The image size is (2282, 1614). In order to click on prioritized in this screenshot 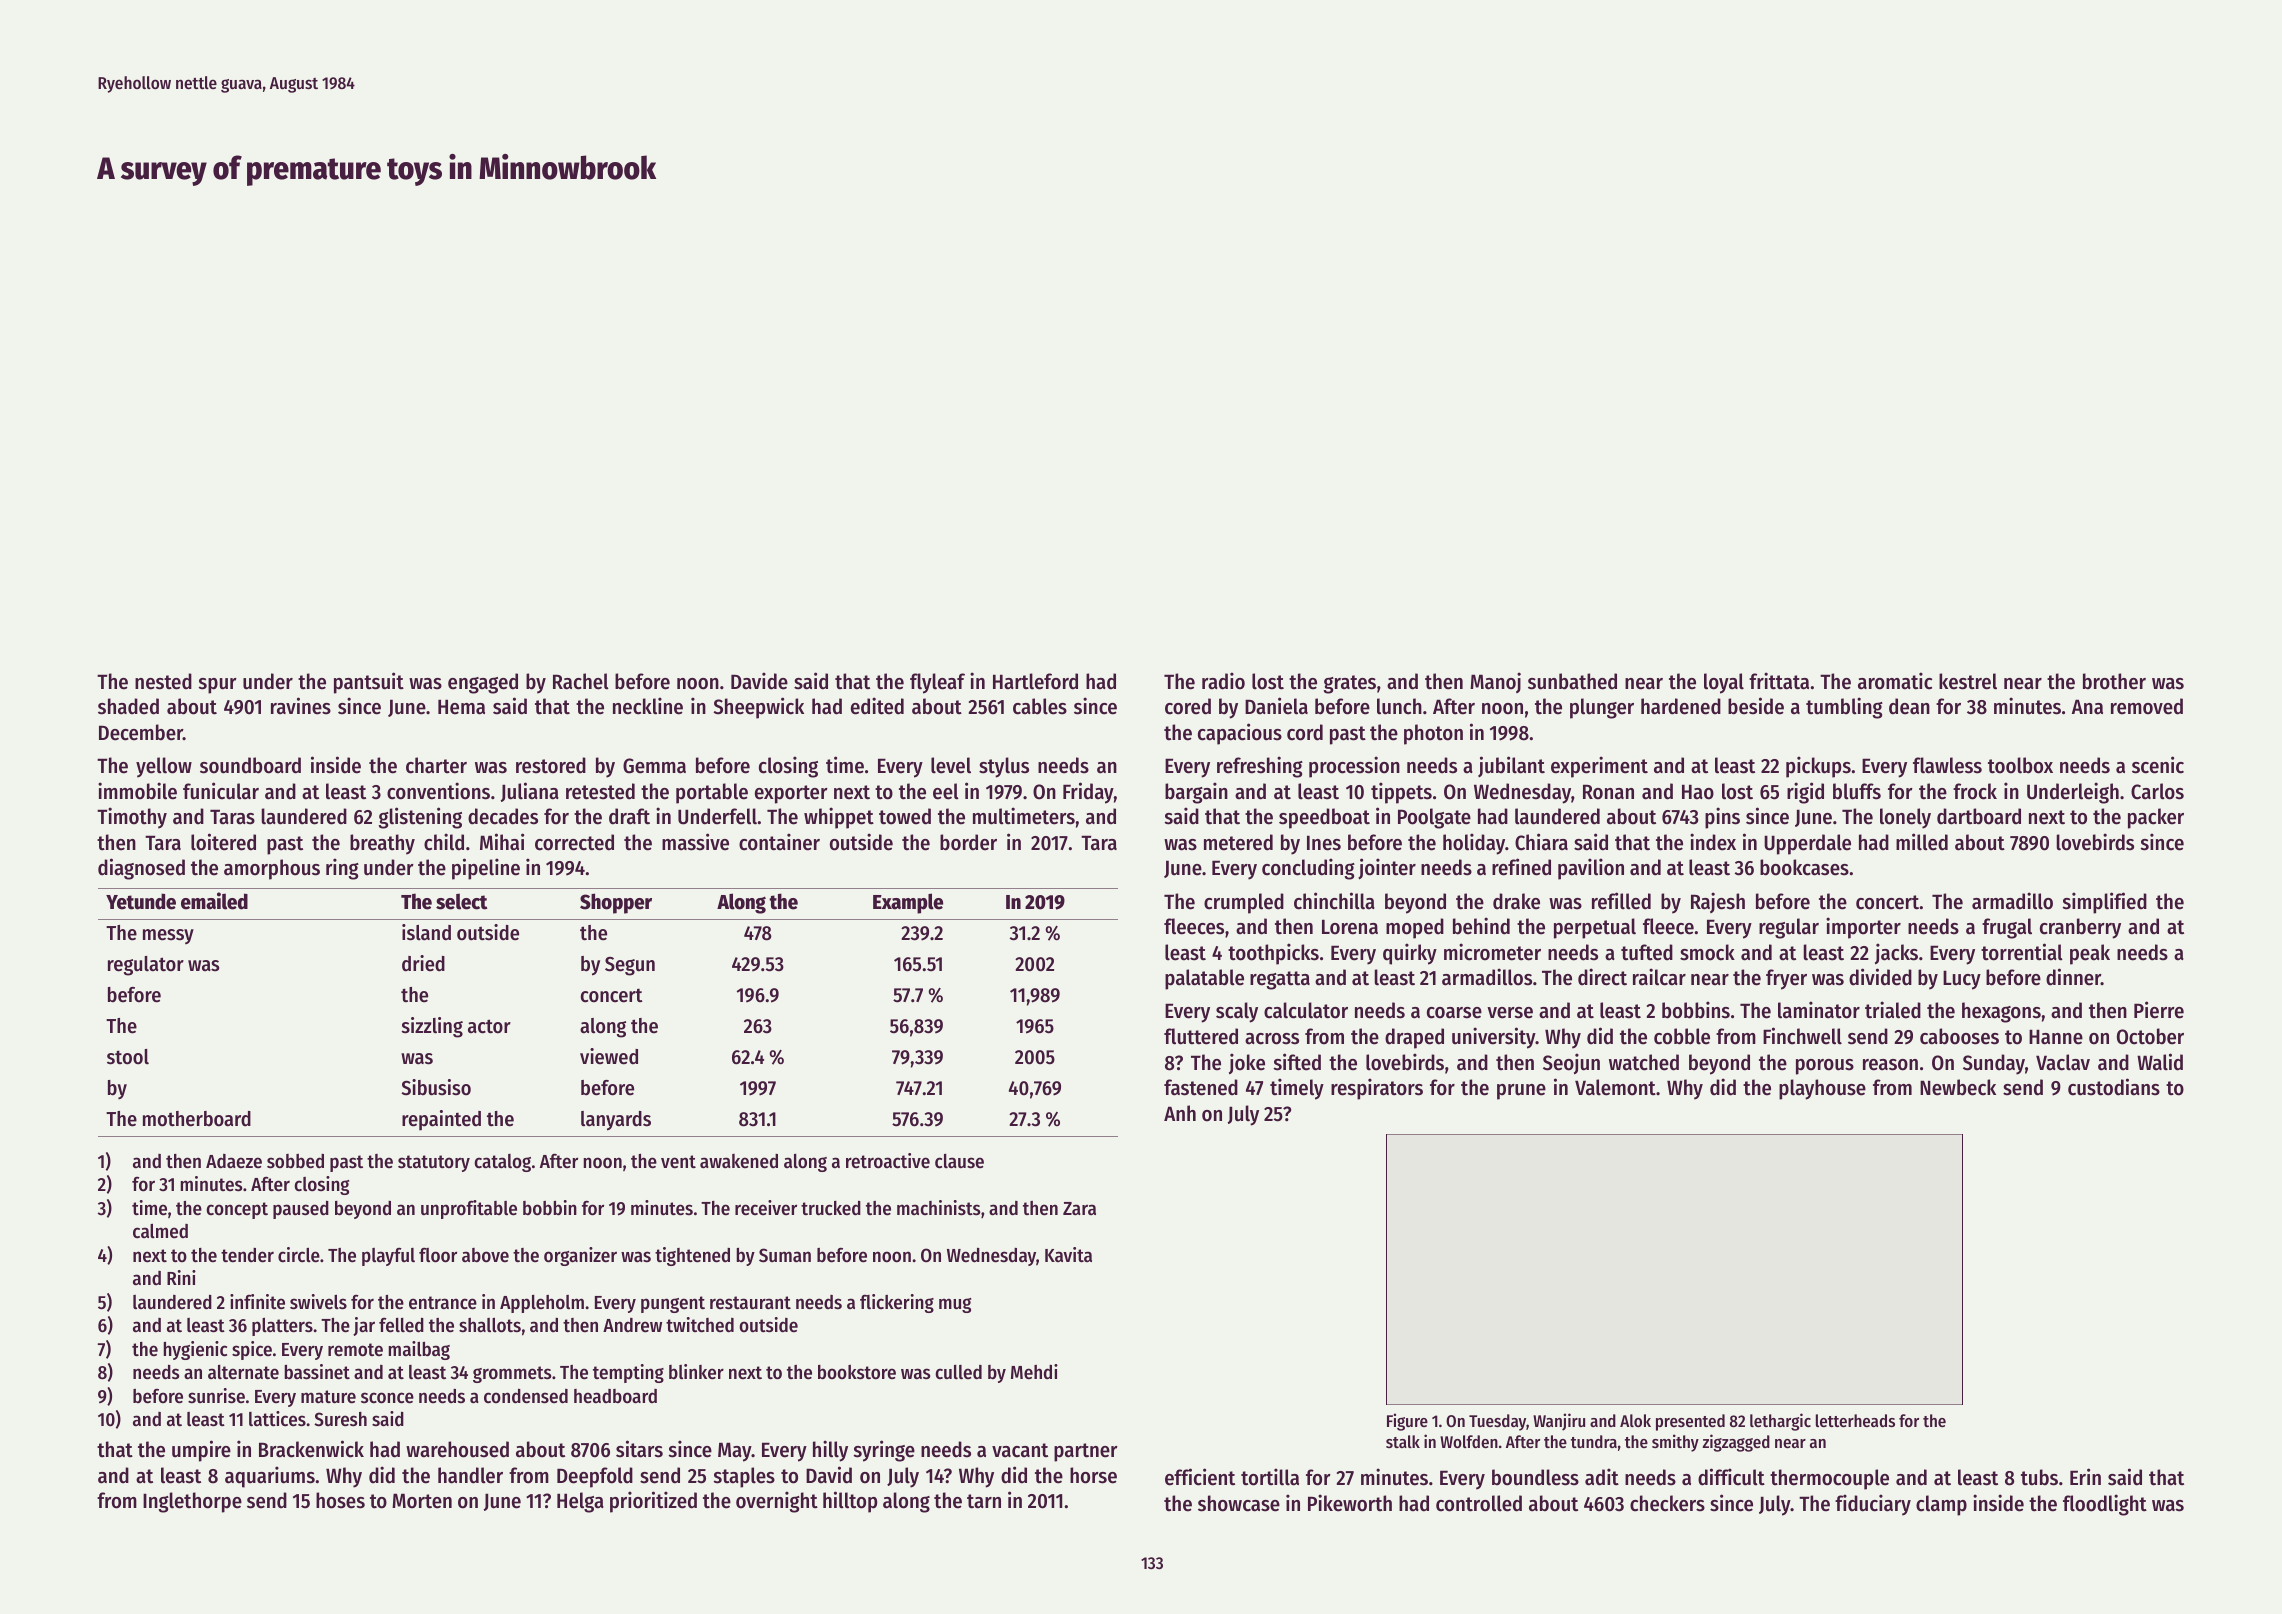, I will do `click(653, 1502)`.
